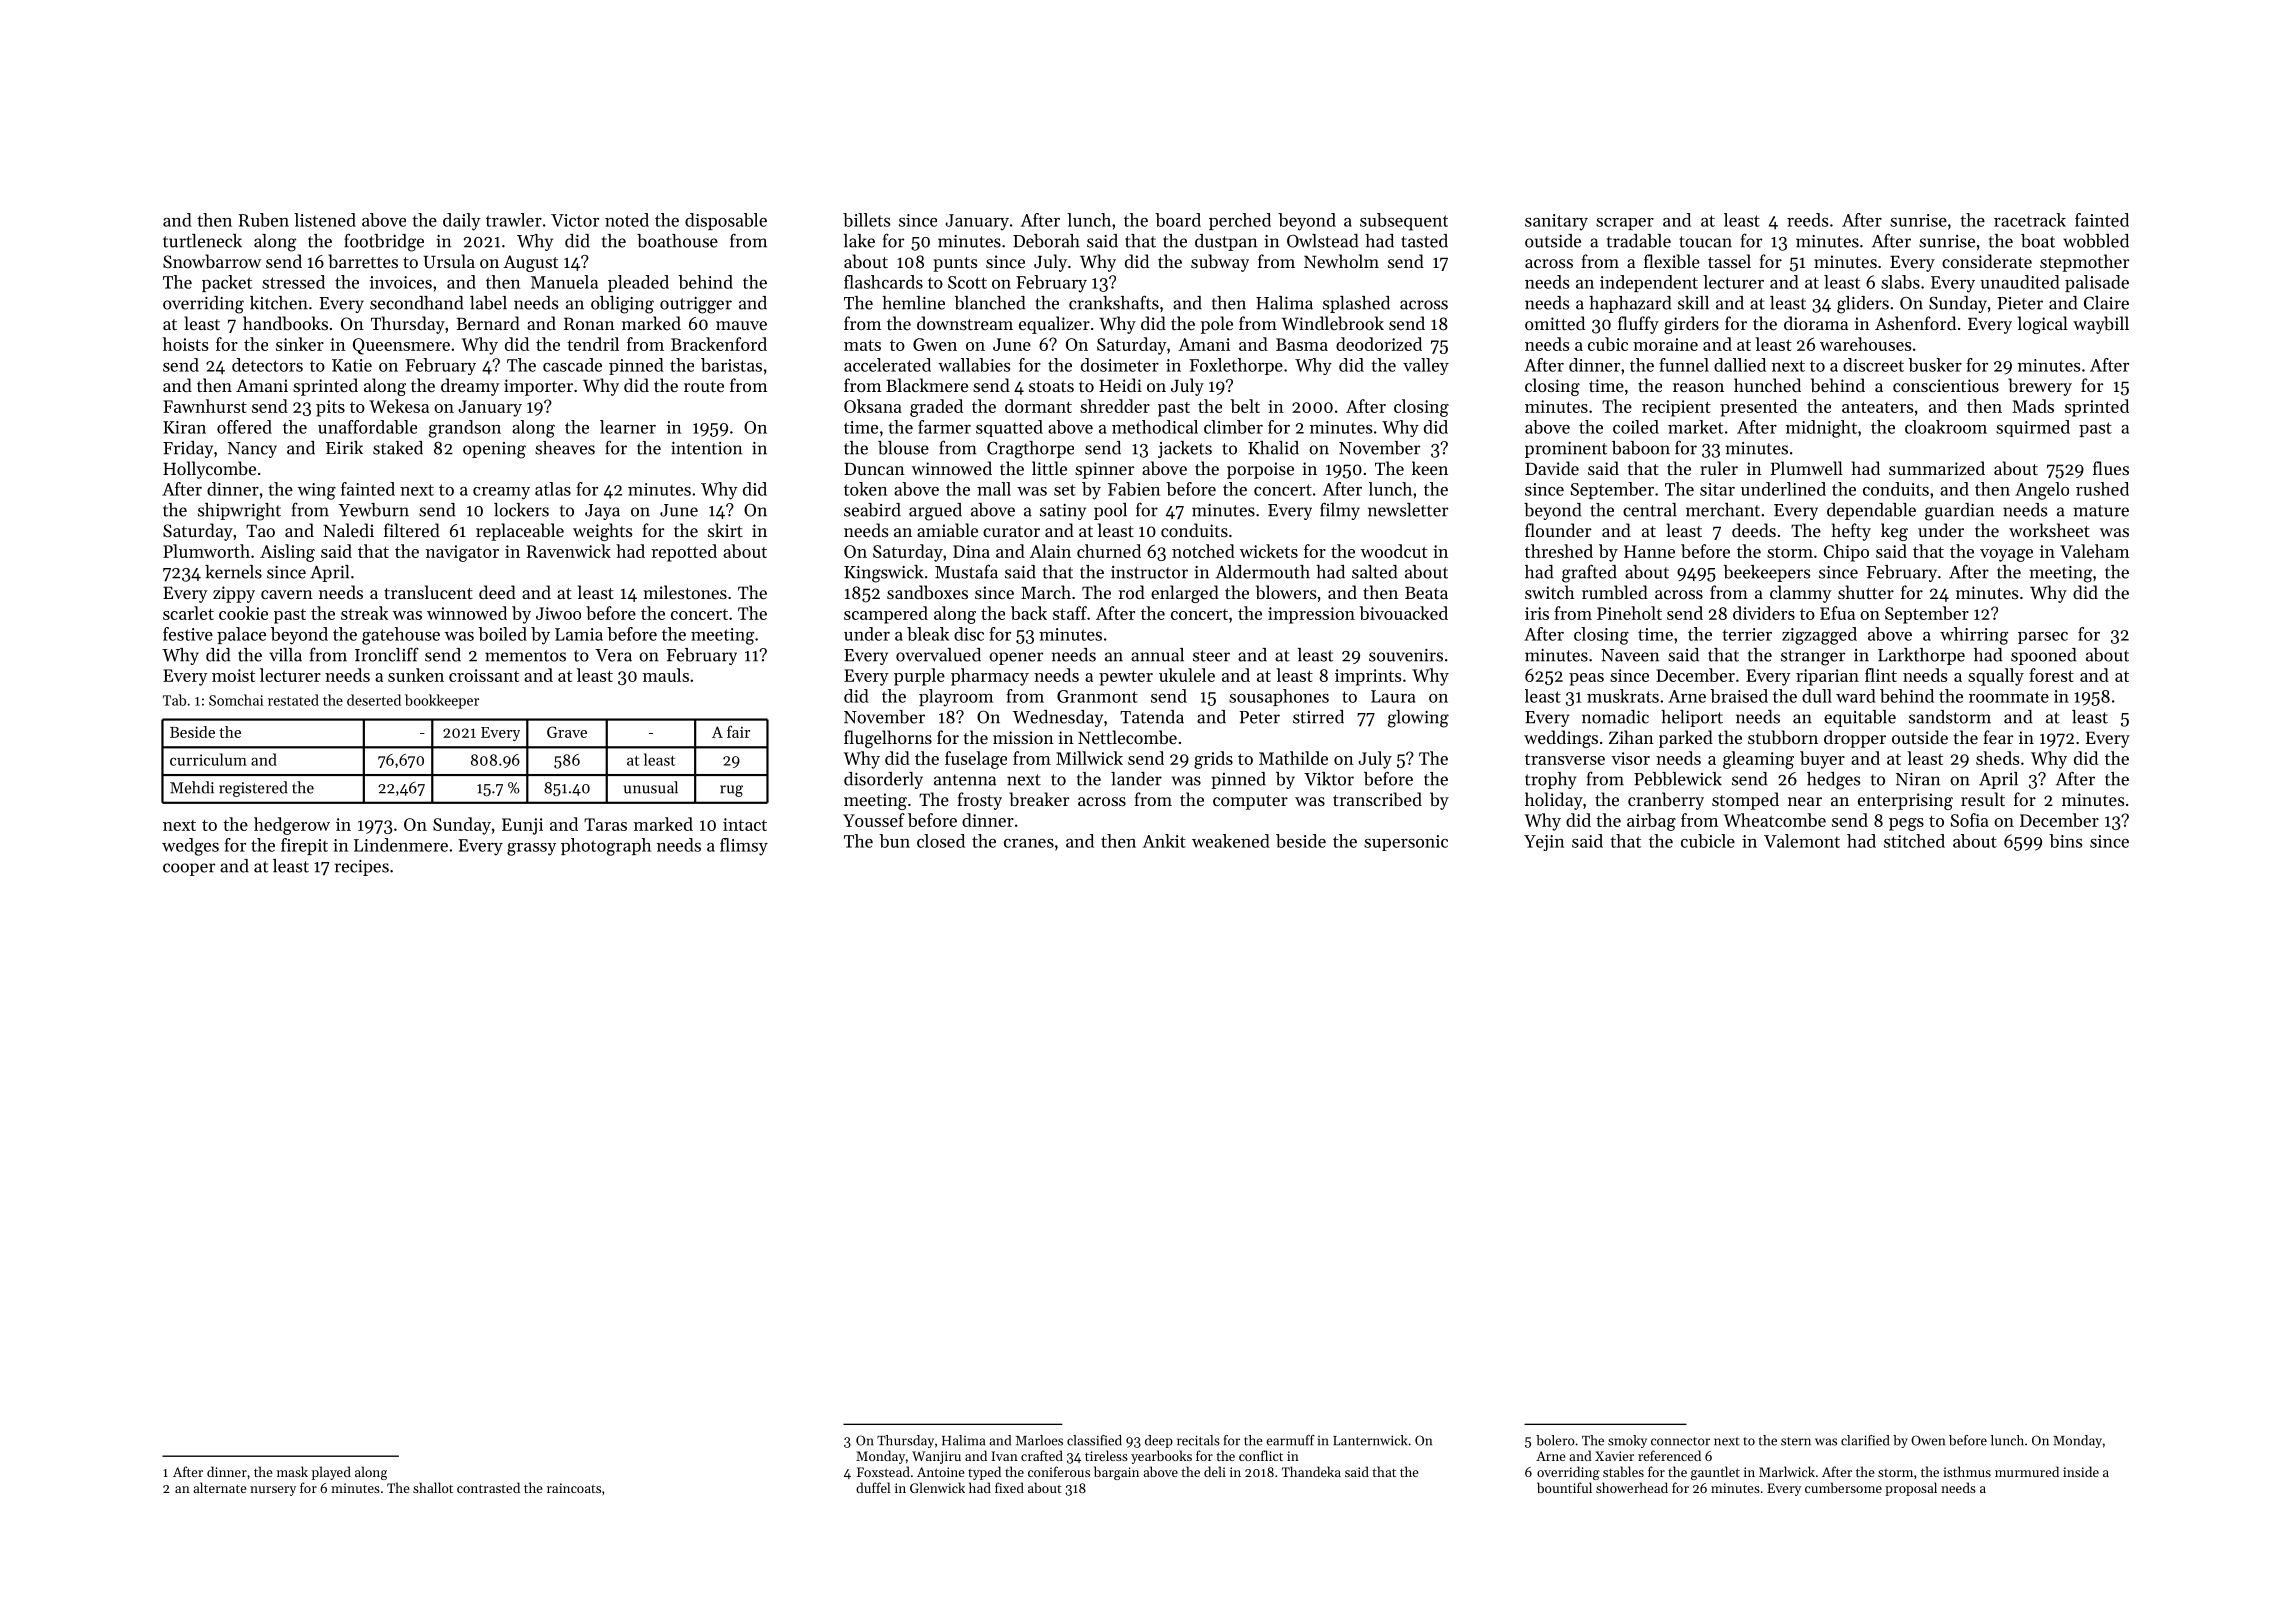 Image resolution: width=2292 pixels, height=1620 pixels. Describe the element at coordinates (362, 868) in the image. I see `recipes` at that location.
